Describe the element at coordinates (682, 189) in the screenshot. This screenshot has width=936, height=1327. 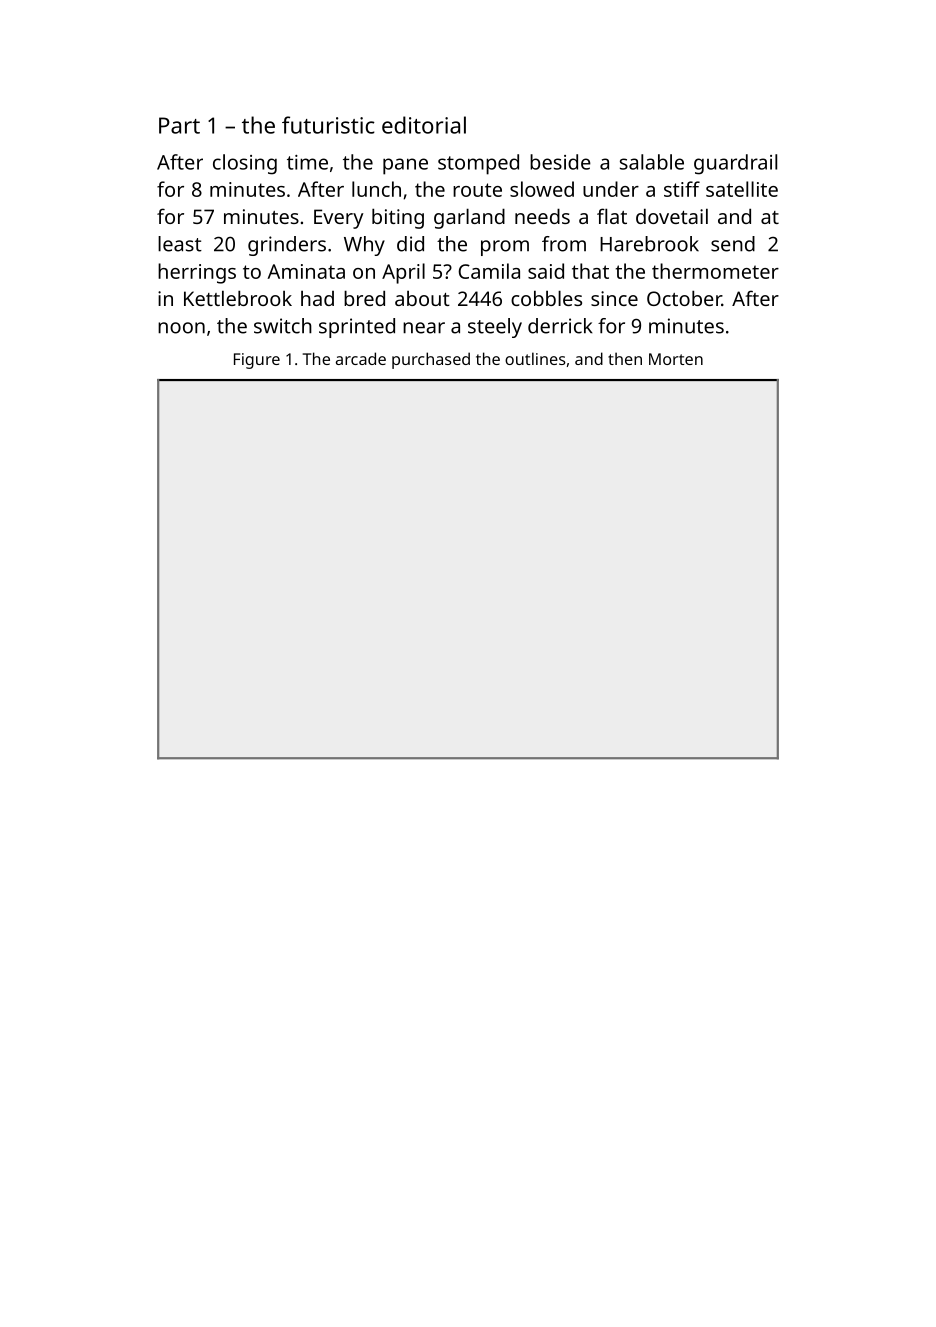
I see `stiff` at that location.
